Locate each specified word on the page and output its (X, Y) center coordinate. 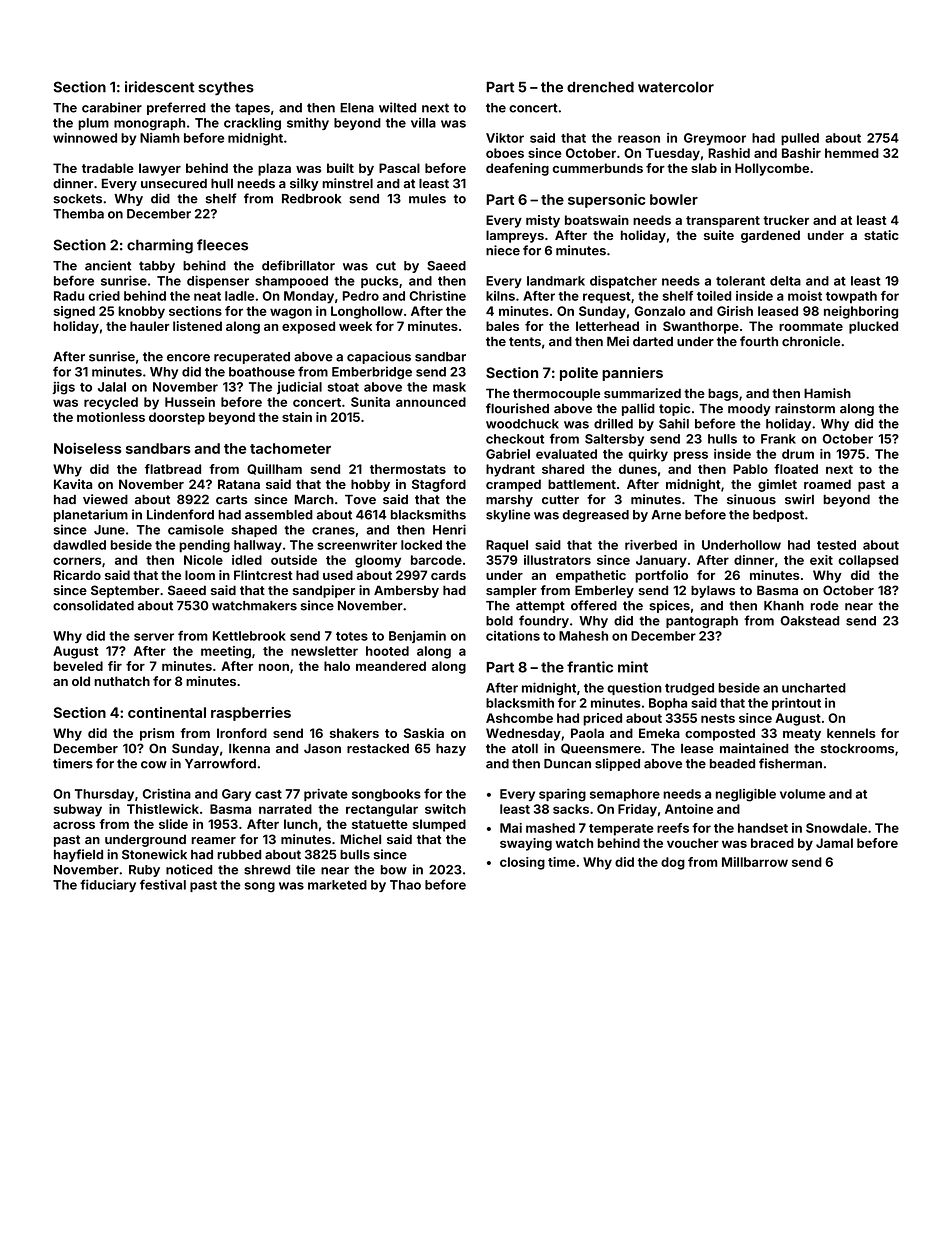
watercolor (676, 87)
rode (825, 606)
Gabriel (508, 454)
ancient (108, 265)
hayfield (78, 855)
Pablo (750, 469)
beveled (78, 666)
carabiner (112, 107)
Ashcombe (519, 718)
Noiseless (88, 448)
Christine (437, 296)
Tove (360, 500)
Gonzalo (659, 311)
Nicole (203, 560)
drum (798, 454)
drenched (600, 87)
